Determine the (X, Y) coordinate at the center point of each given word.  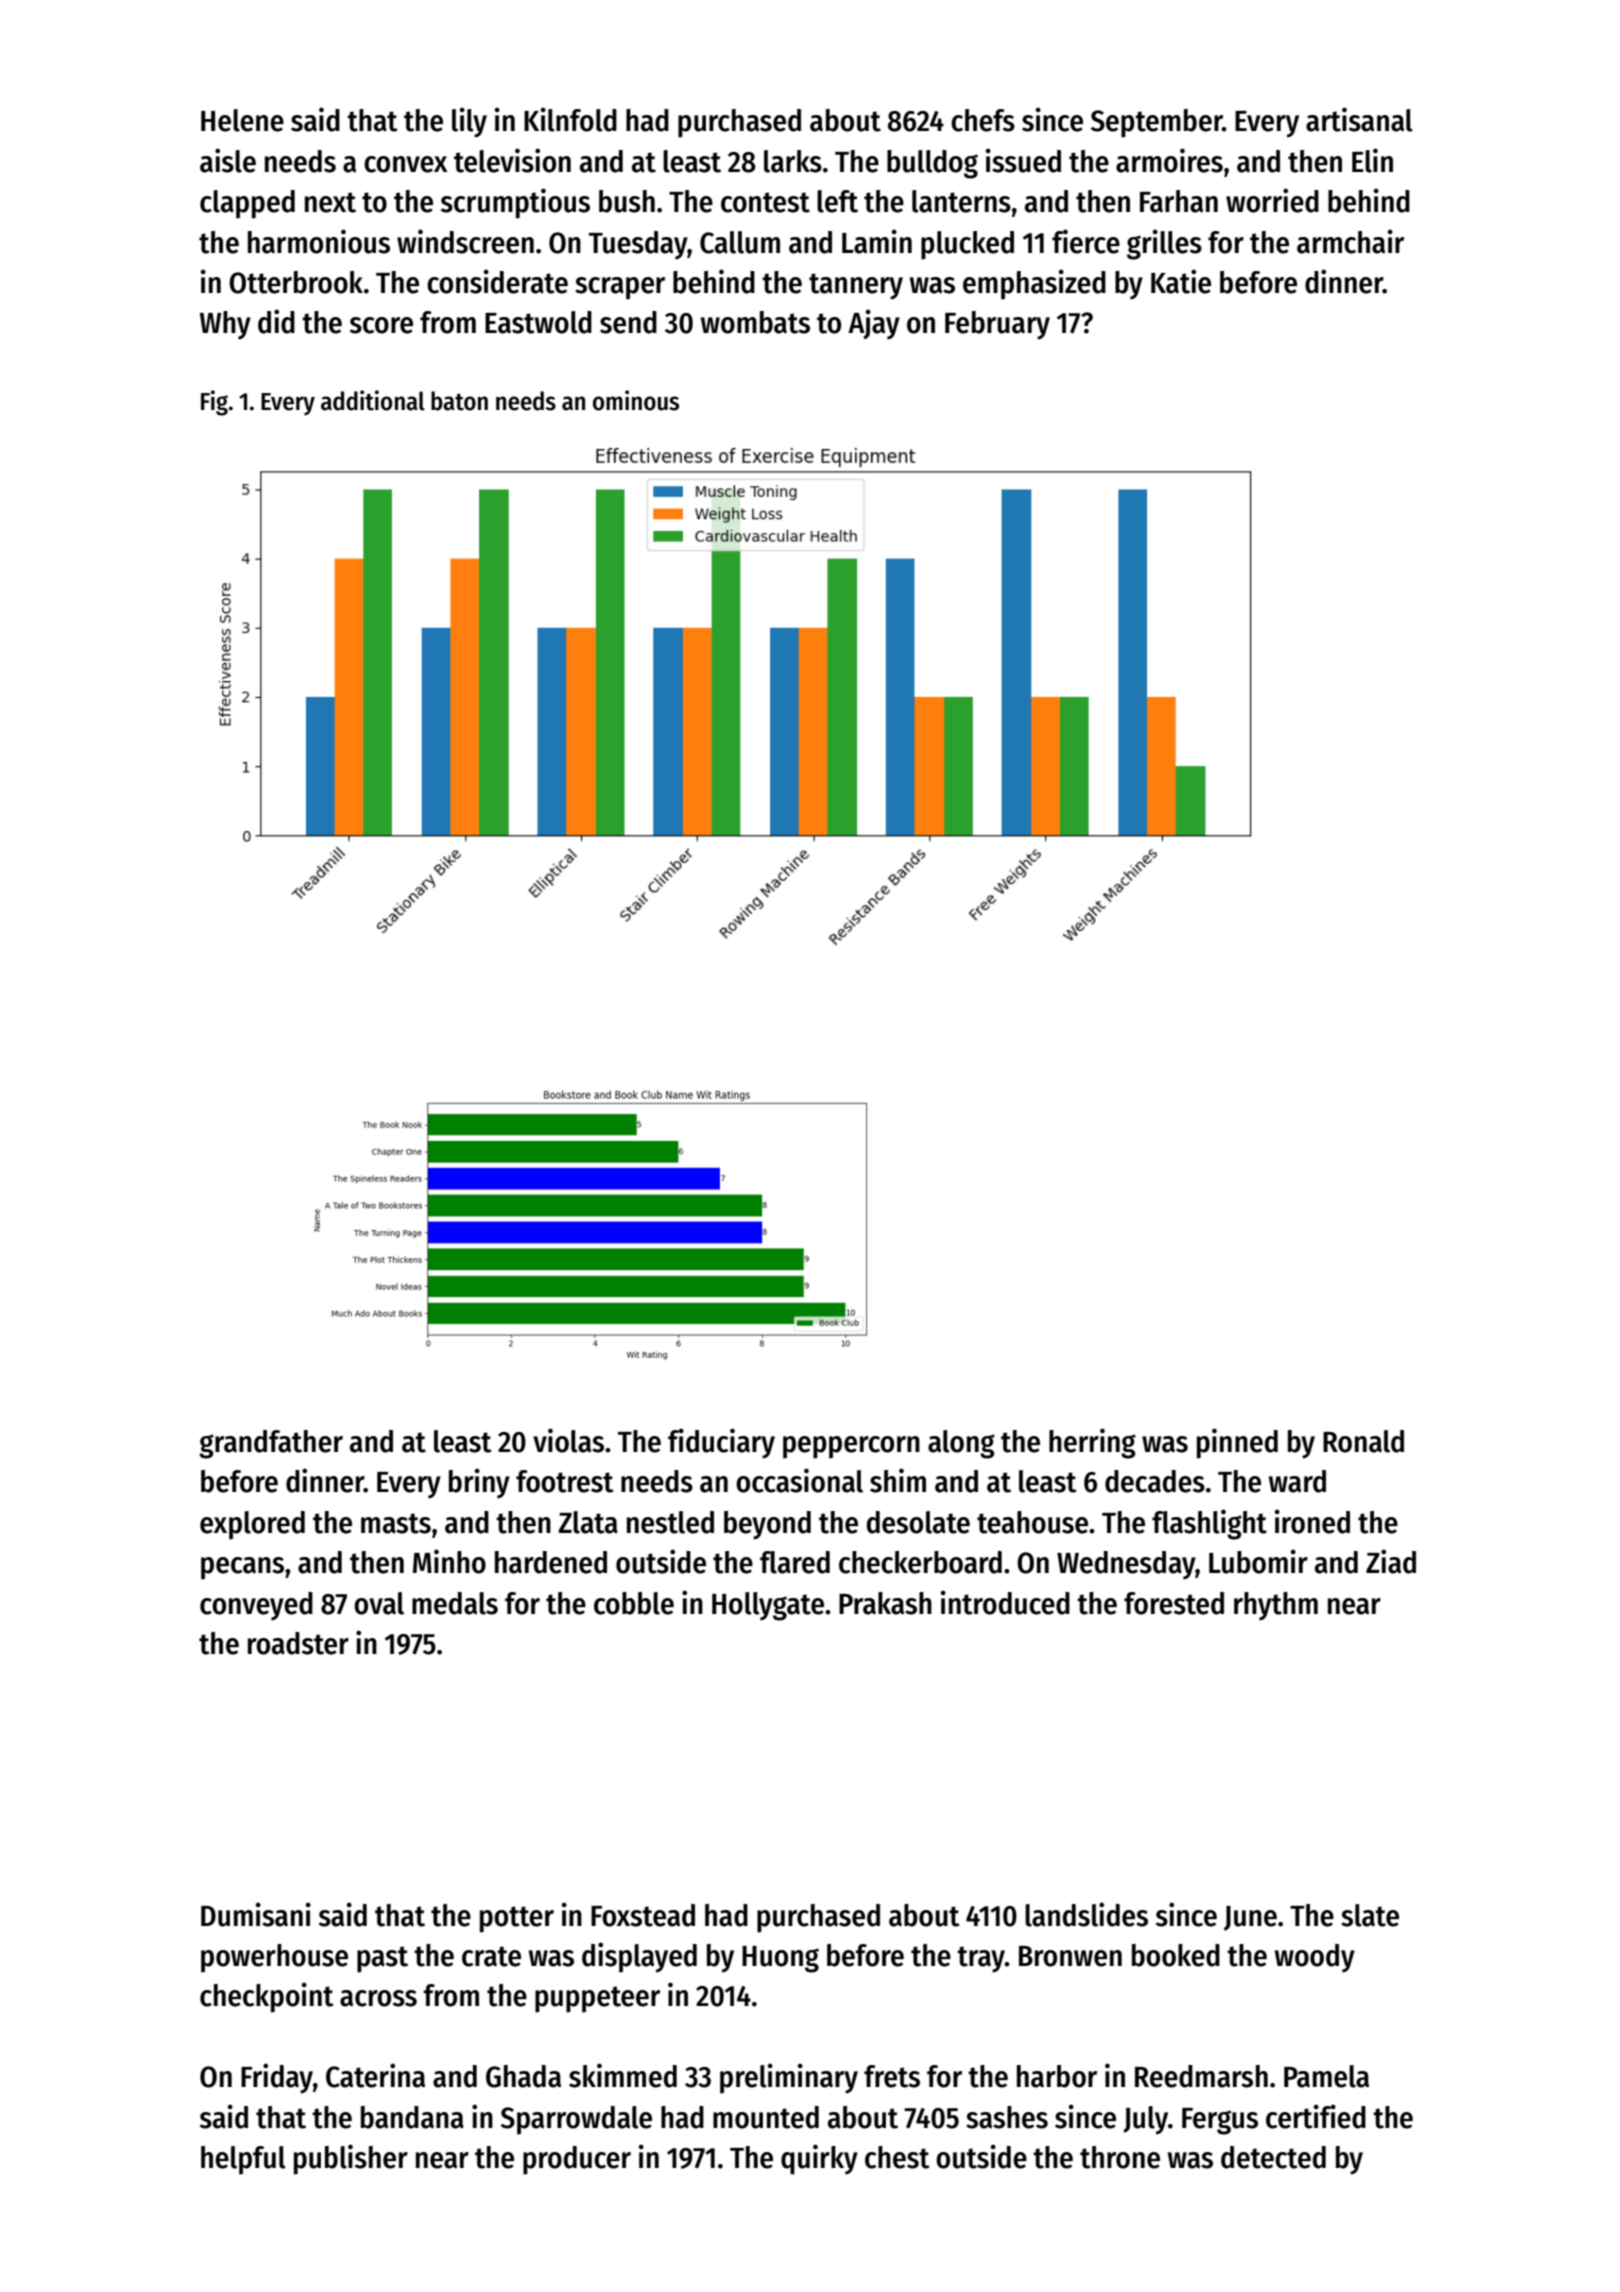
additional (373, 400)
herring (1092, 1443)
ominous (636, 400)
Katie (1181, 281)
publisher (351, 2159)
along (961, 1444)
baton (459, 401)
